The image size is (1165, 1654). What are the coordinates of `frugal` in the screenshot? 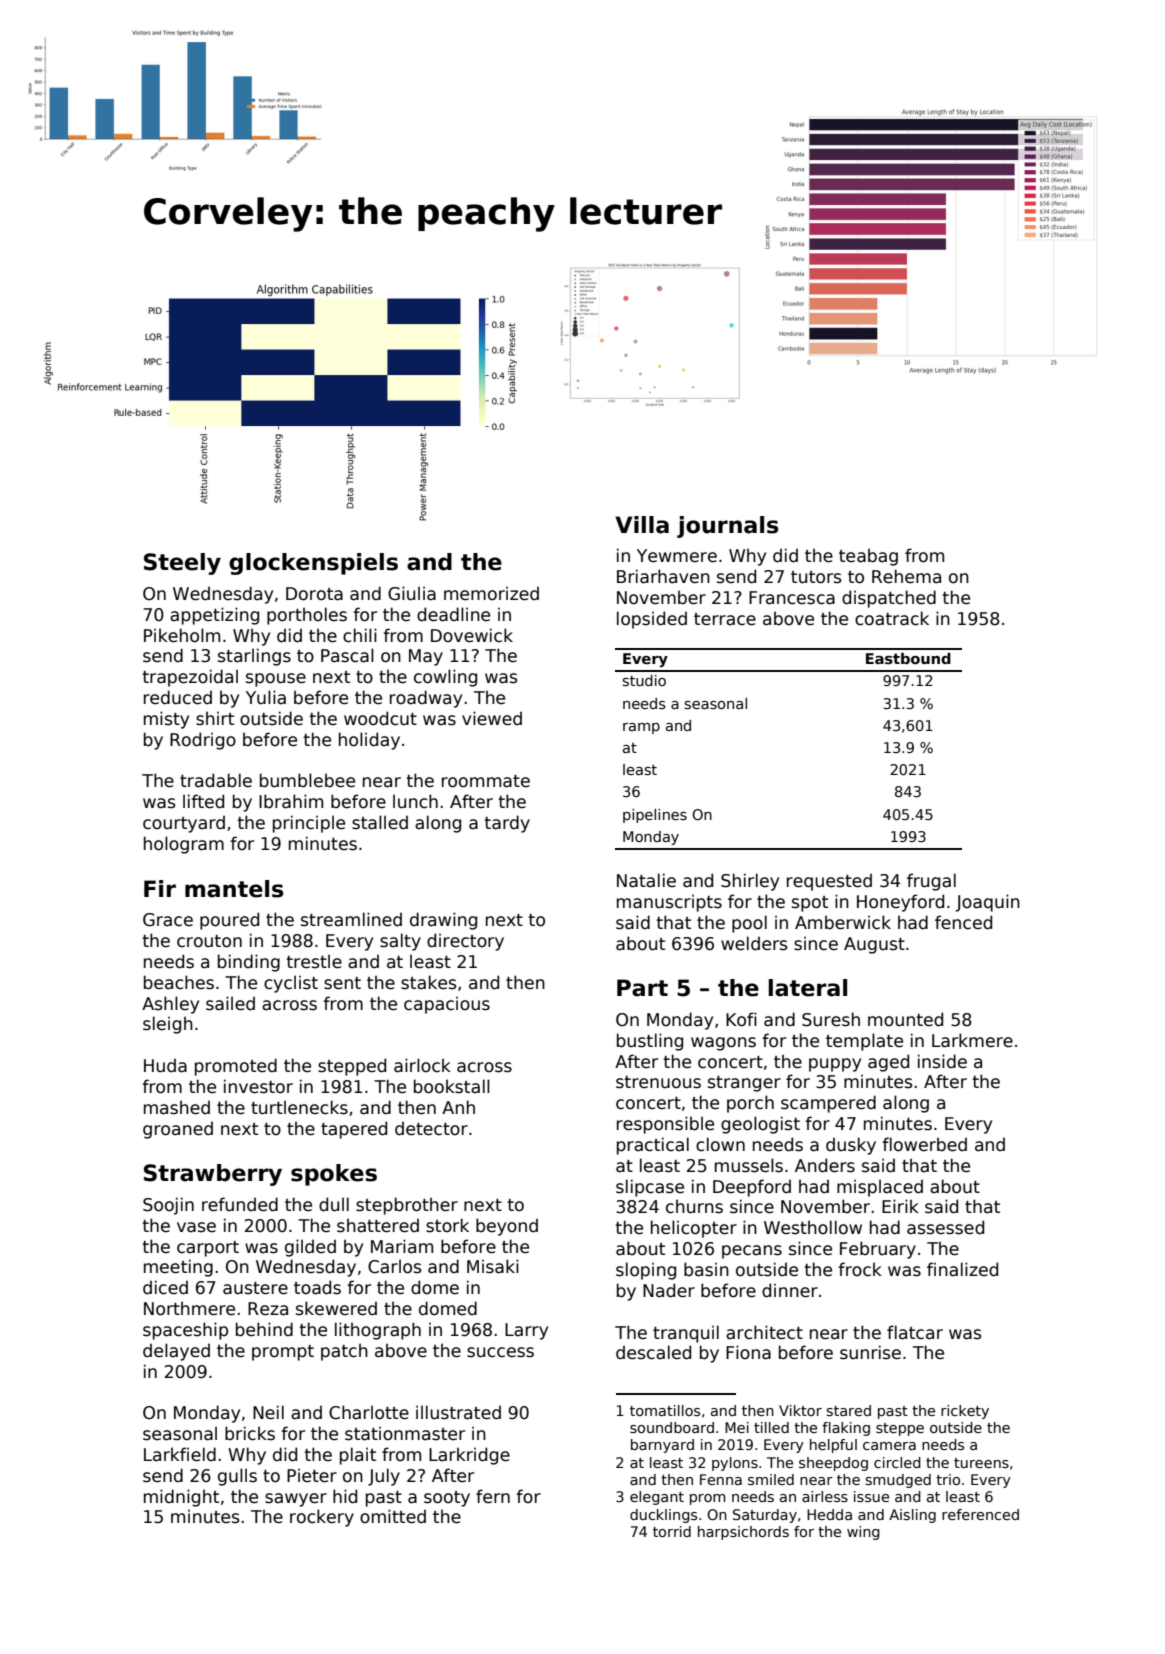 It's located at (931, 882).
